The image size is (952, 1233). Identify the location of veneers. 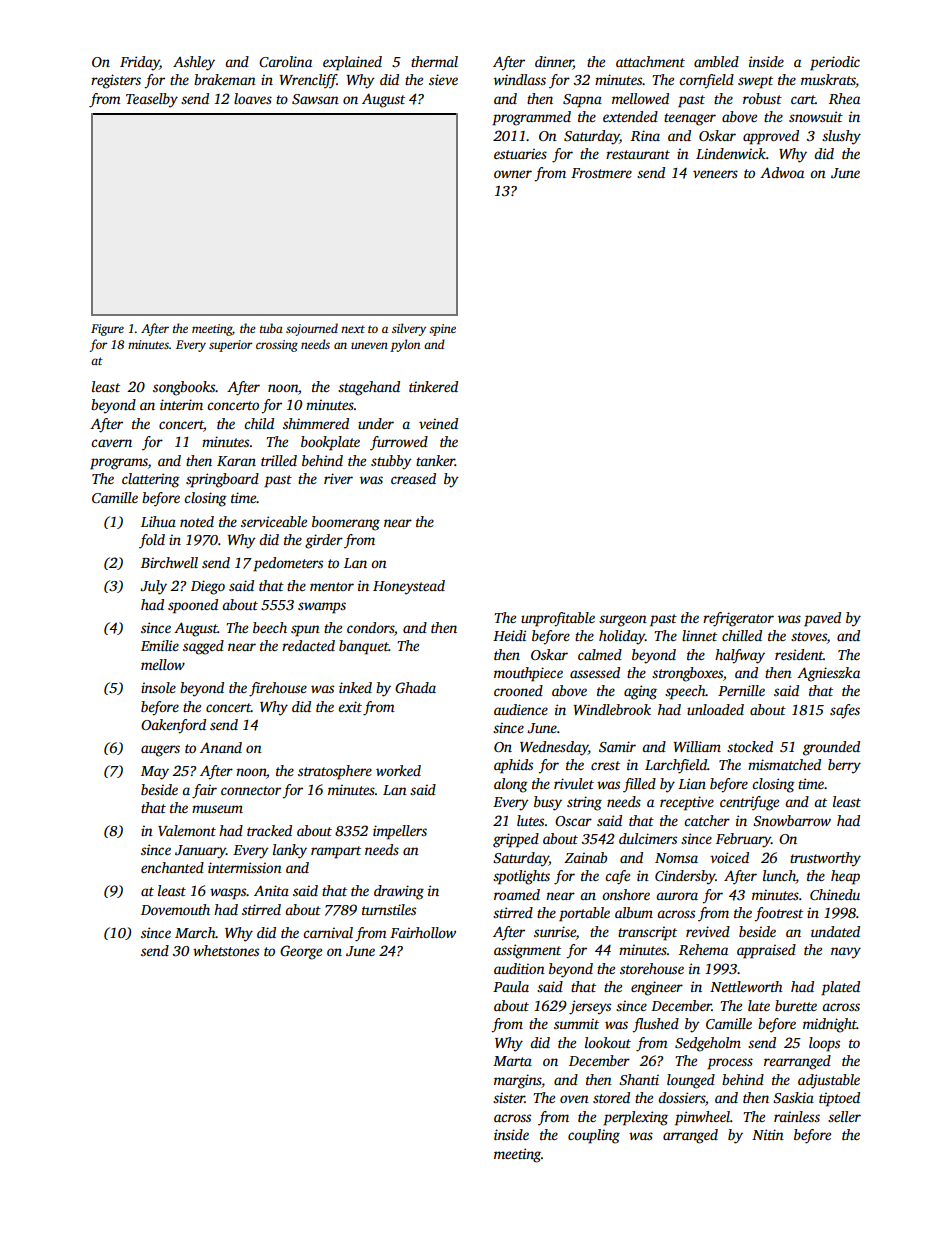
(715, 174).
